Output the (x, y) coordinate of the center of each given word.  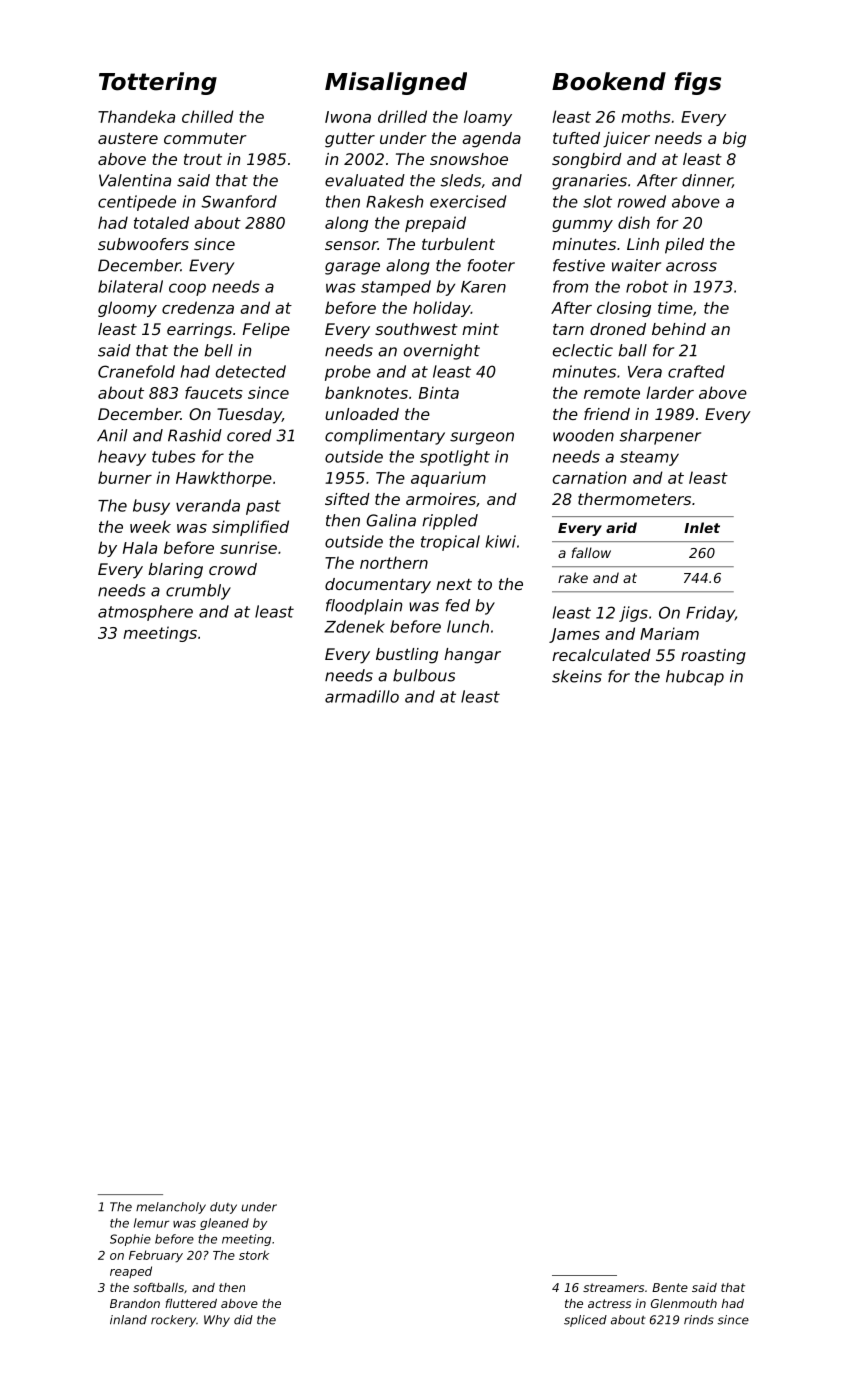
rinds (699, 1320)
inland (128, 1320)
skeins (577, 676)
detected (251, 371)
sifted (347, 499)
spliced (585, 1321)
